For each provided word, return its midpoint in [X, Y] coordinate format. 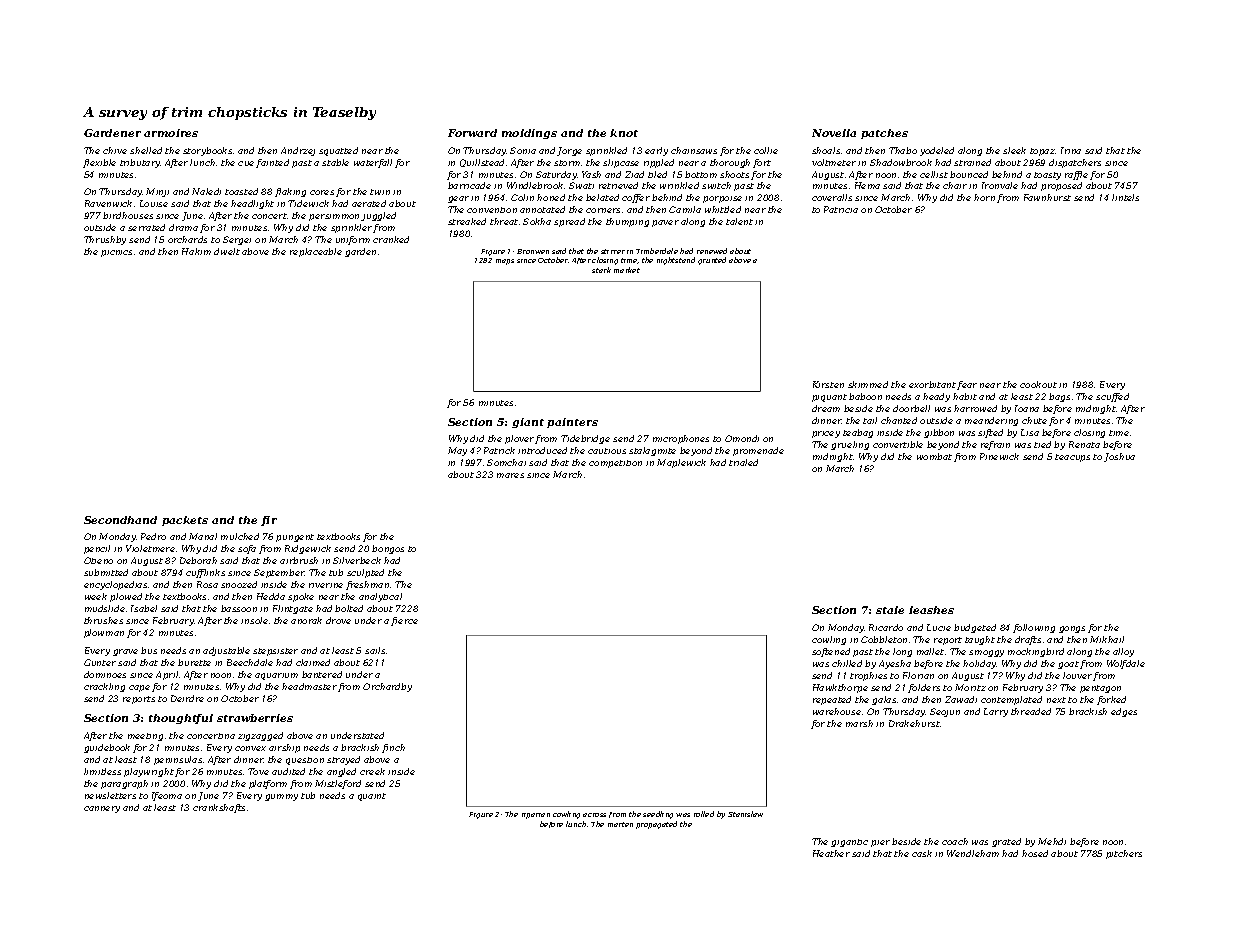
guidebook [107, 748]
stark [601, 270]
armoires [171, 133]
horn [984, 197]
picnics [116, 253]
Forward [472, 133]
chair [955, 185]
